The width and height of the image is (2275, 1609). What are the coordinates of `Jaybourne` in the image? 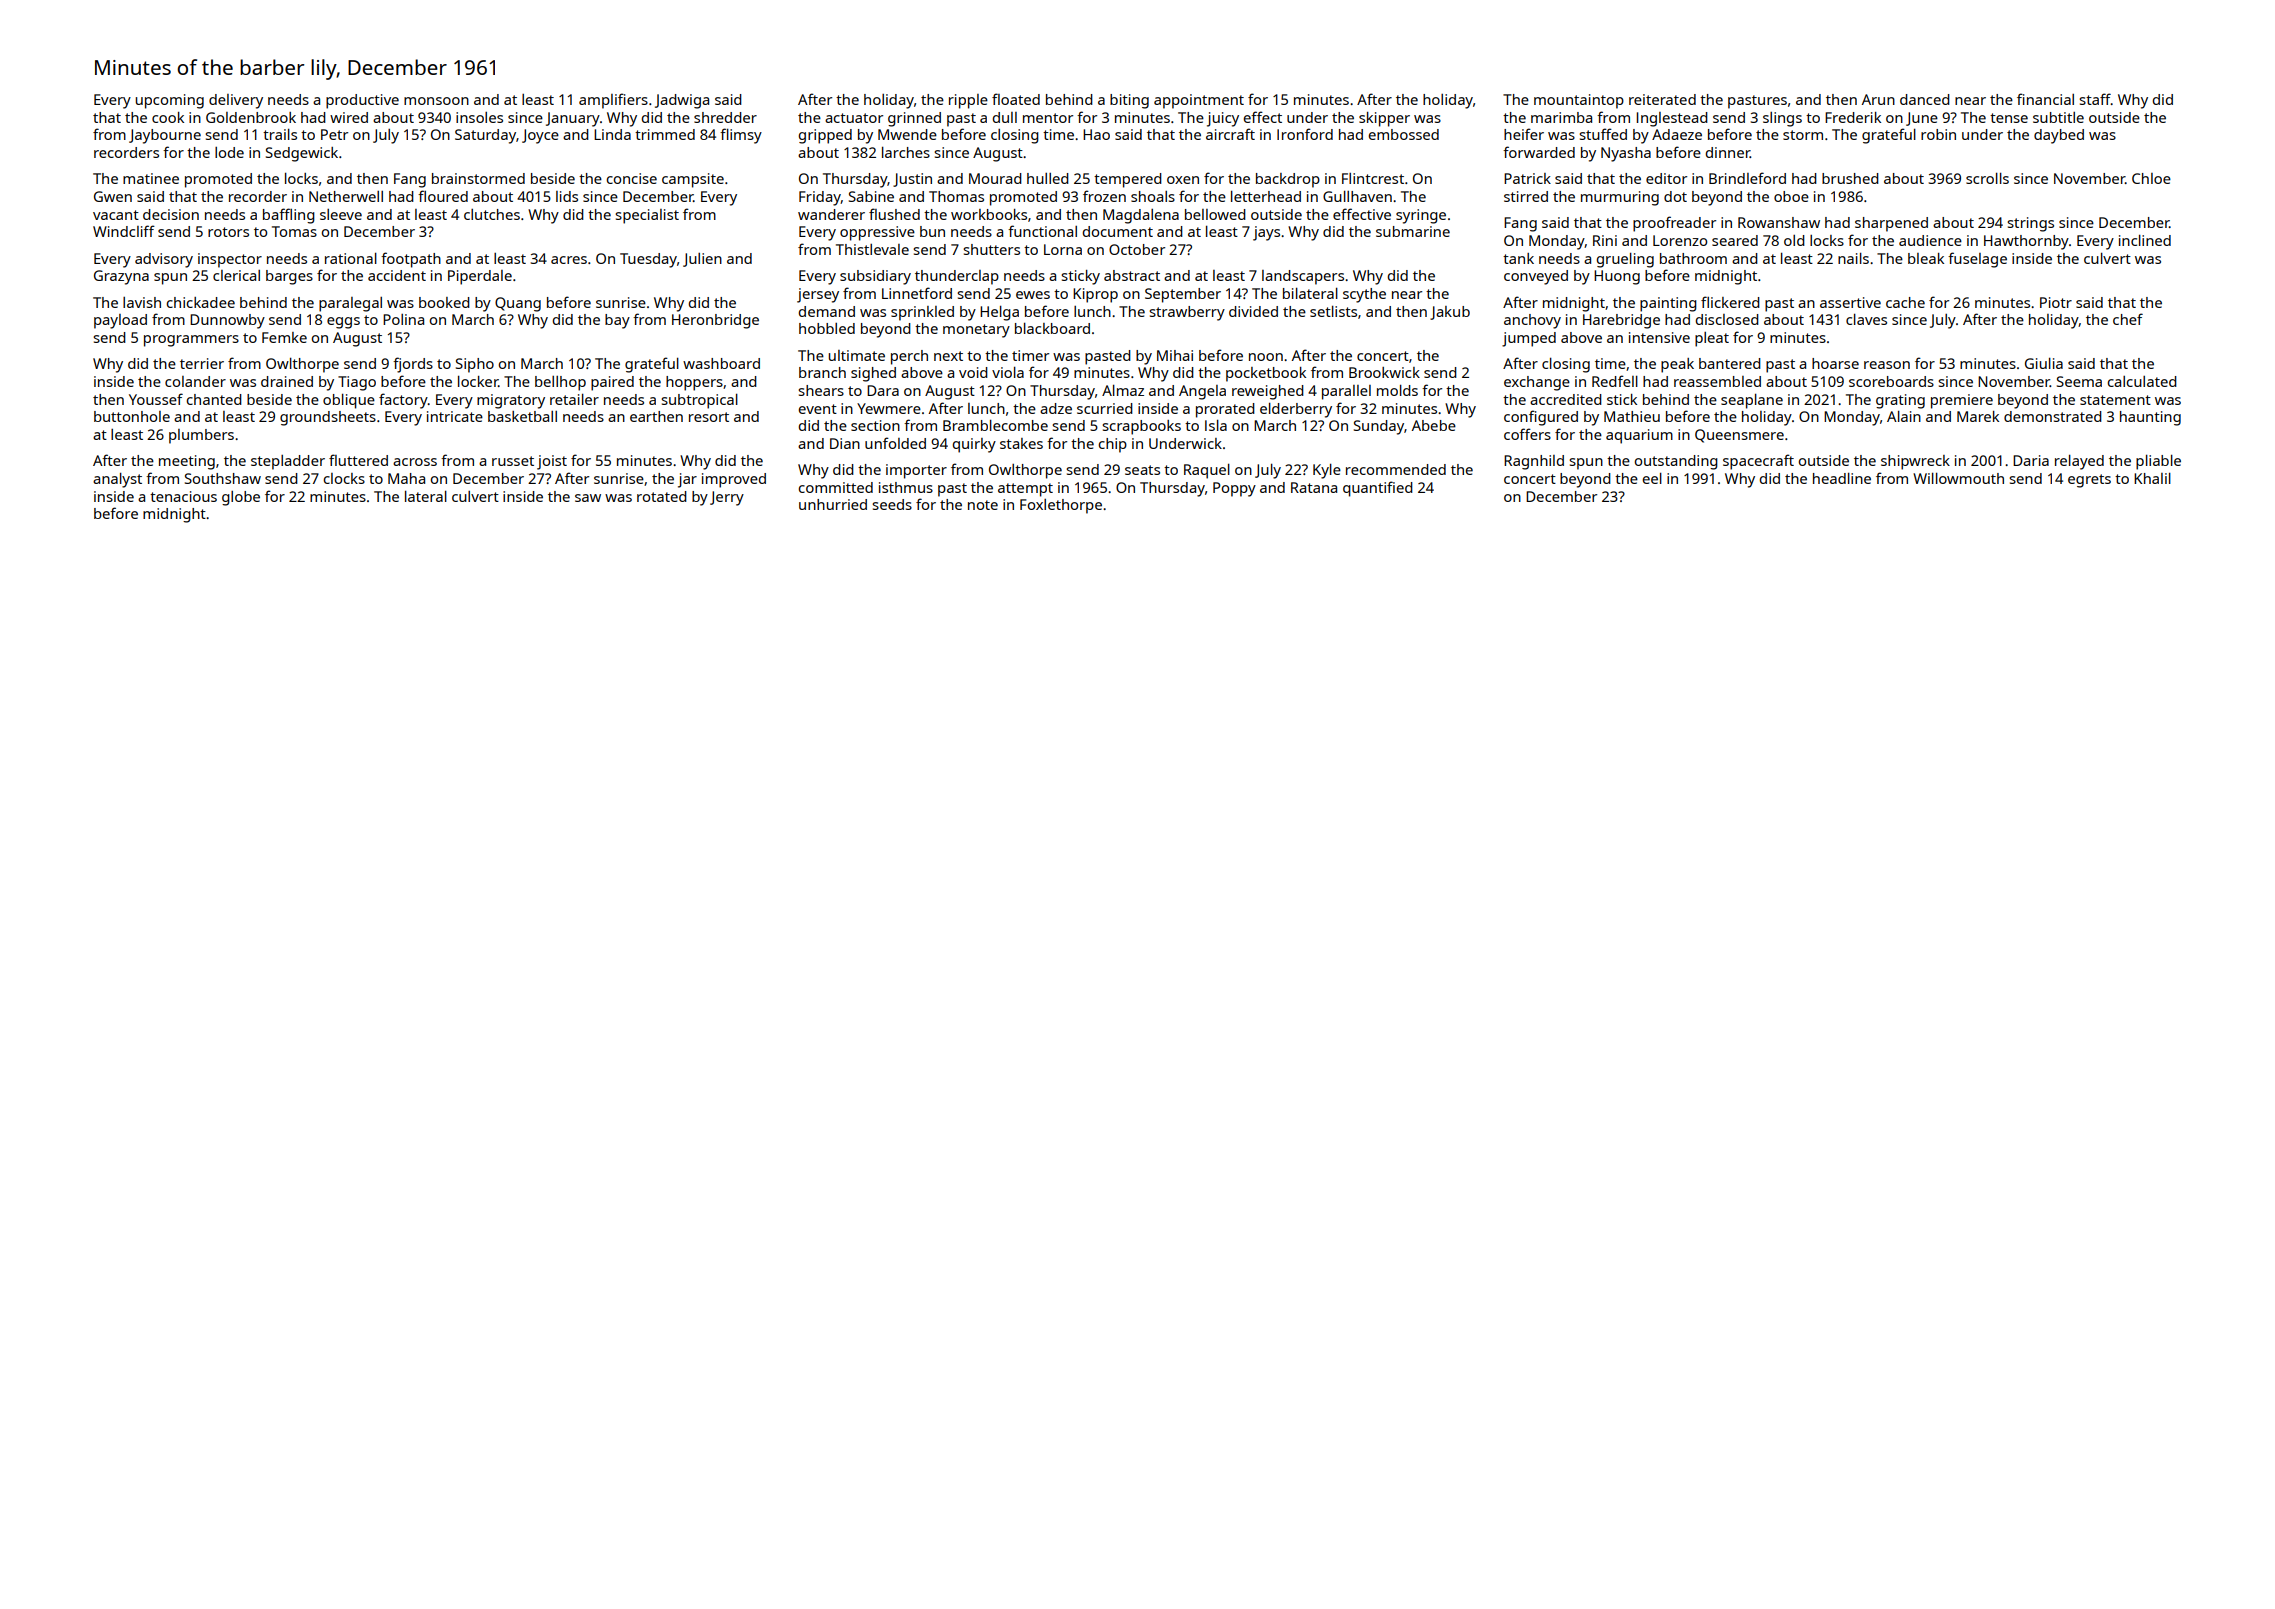 It's located at (165, 136).
